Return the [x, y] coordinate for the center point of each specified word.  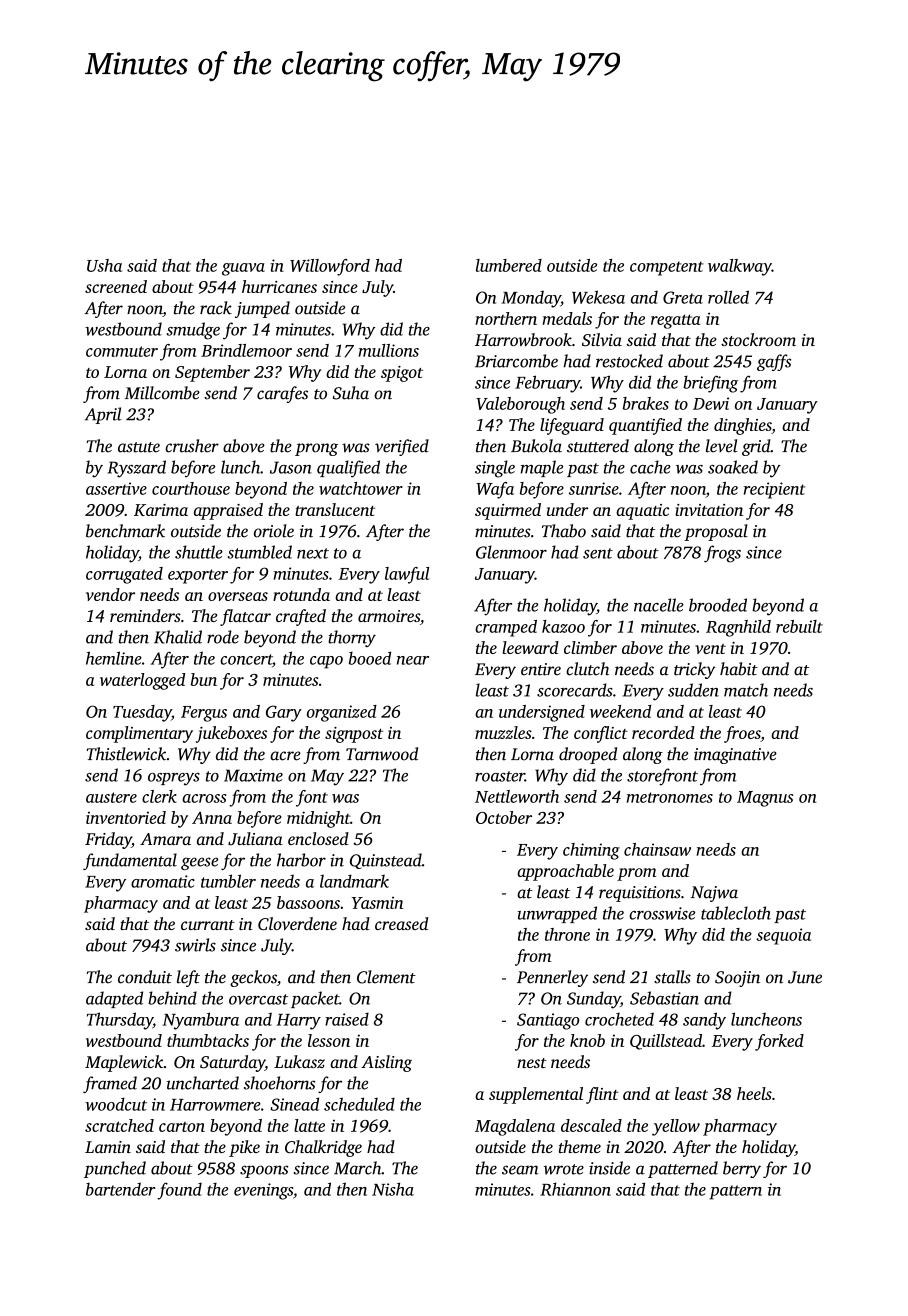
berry [742, 1169]
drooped [588, 755]
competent [667, 268]
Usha [104, 265]
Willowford [330, 267]
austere [111, 797]
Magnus [765, 799]
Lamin [108, 1147]
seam [520, 1170]
